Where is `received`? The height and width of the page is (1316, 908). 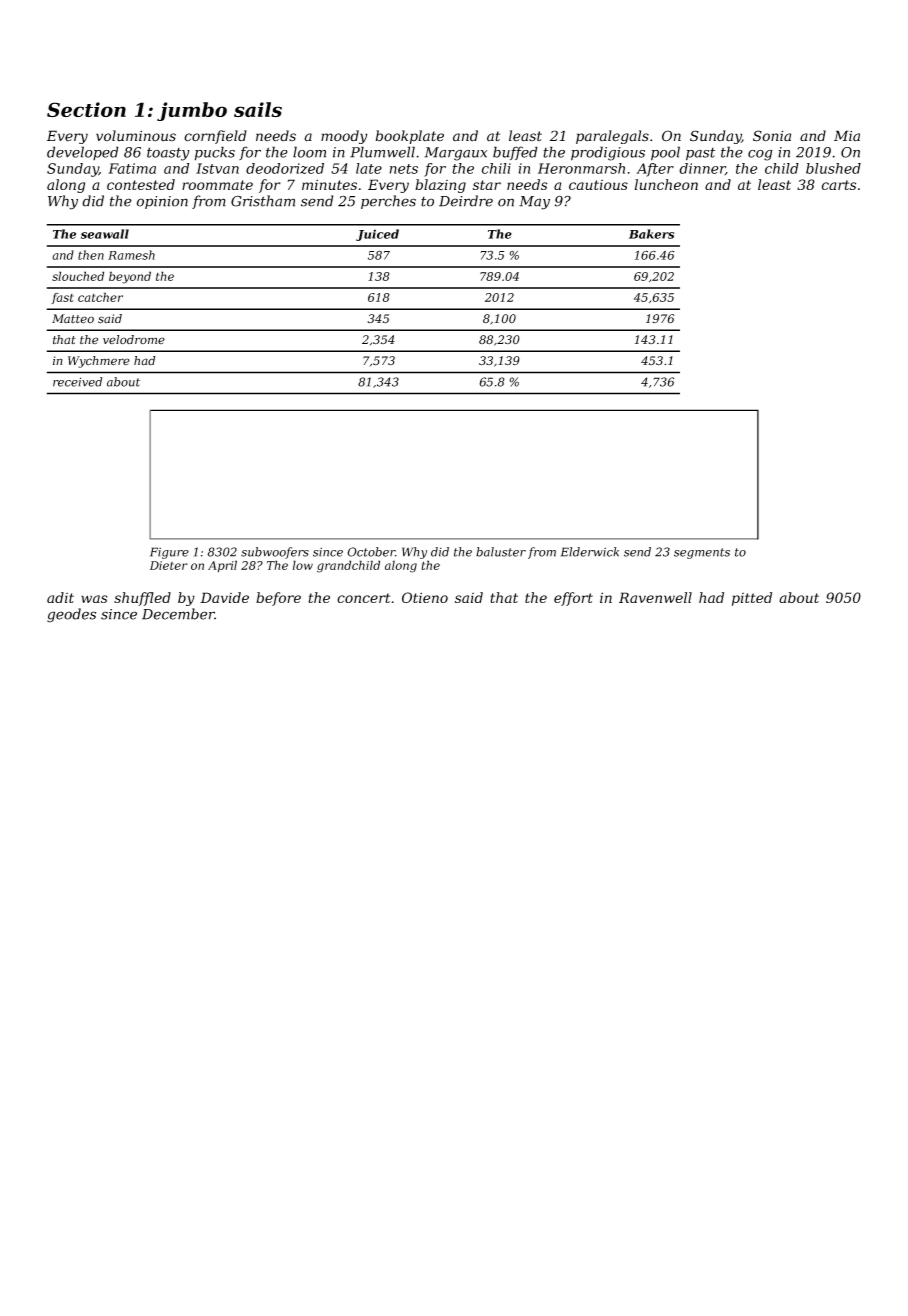 received is located at coordinates (77, 382).
